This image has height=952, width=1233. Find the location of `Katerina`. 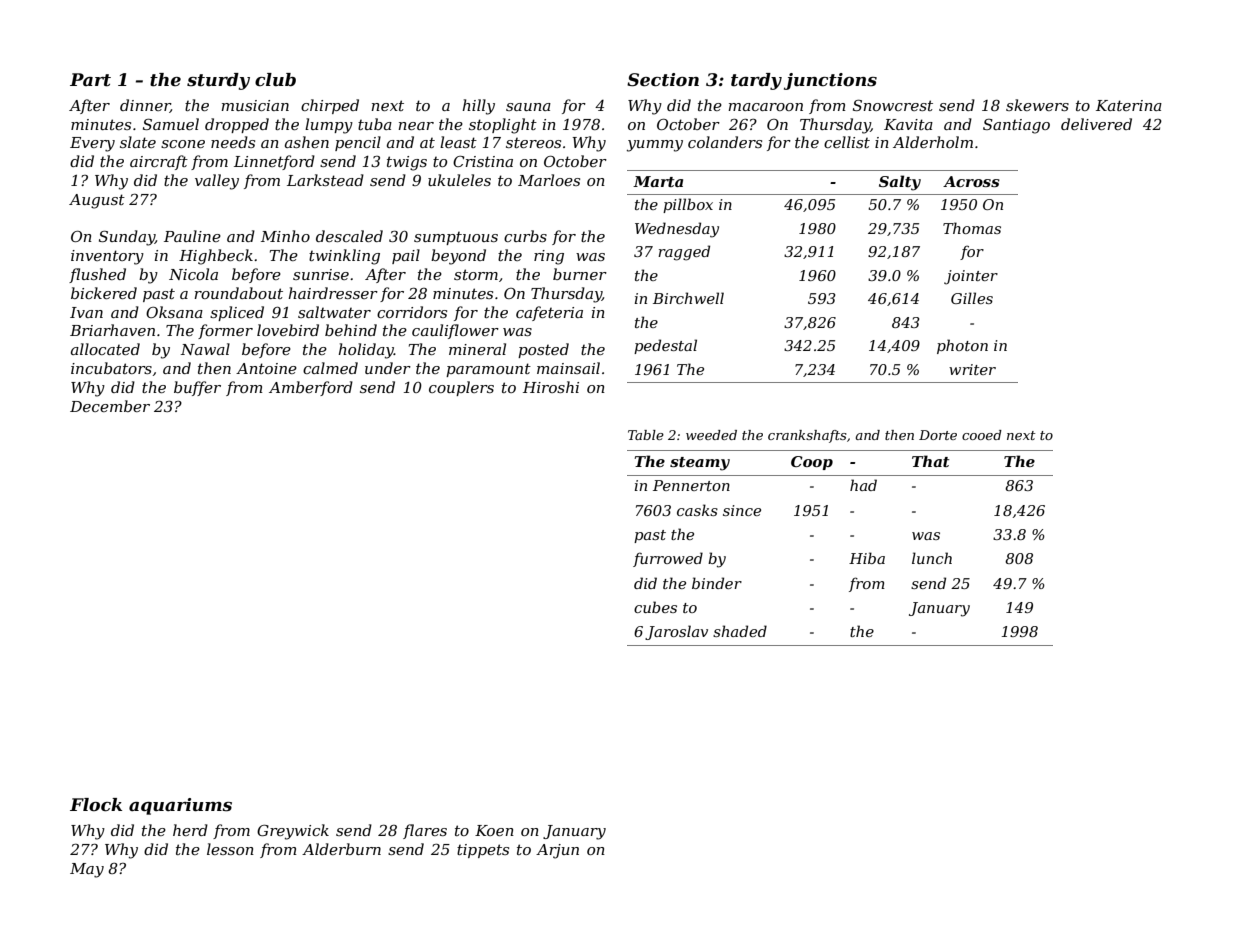

Katerina is located at coordinates (1129, 105).
